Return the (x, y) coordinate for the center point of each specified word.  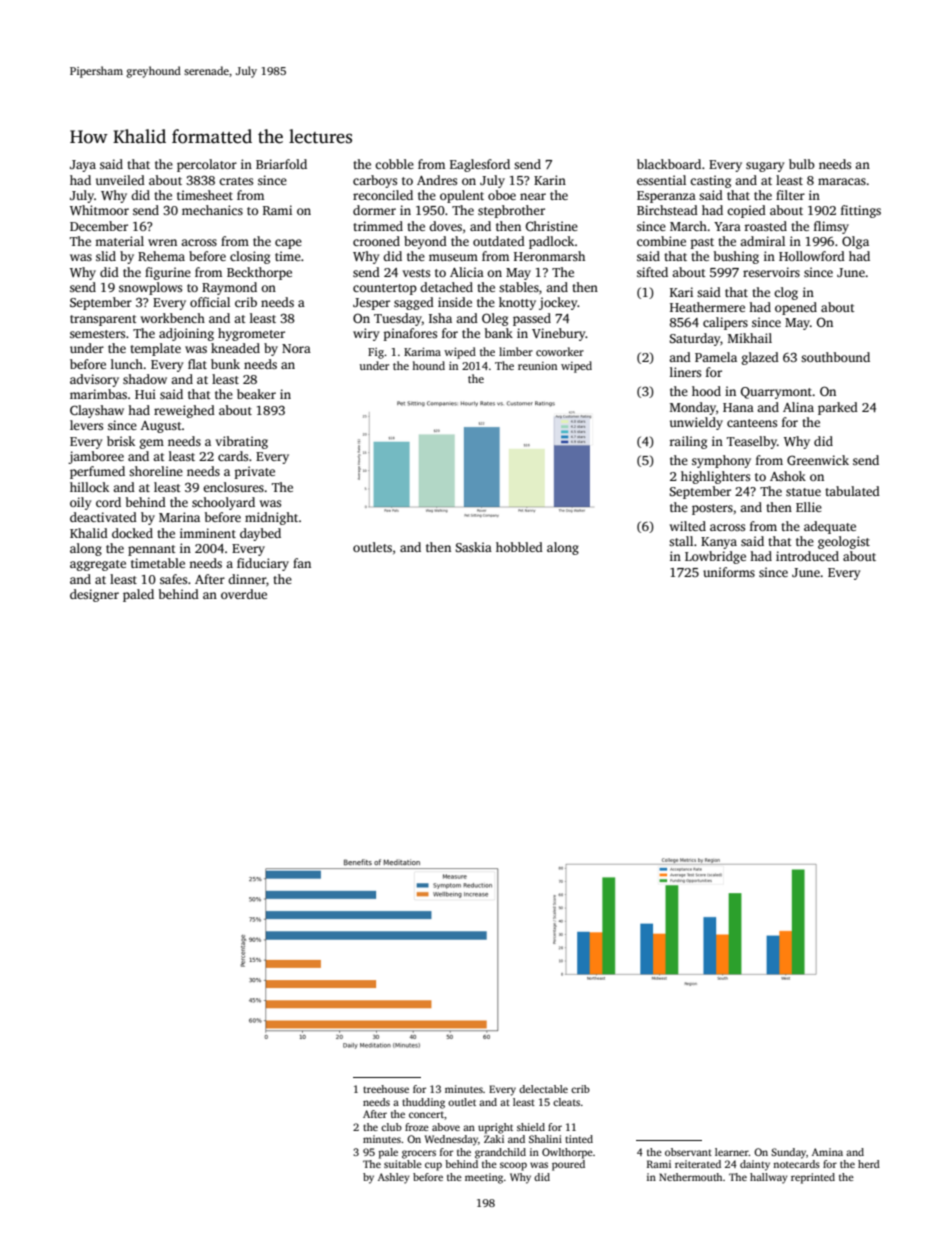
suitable (403, 1164)
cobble (394, 164)
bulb (802, 164)
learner (732, 1152)
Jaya (83, 166)
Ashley (394, 1178)
